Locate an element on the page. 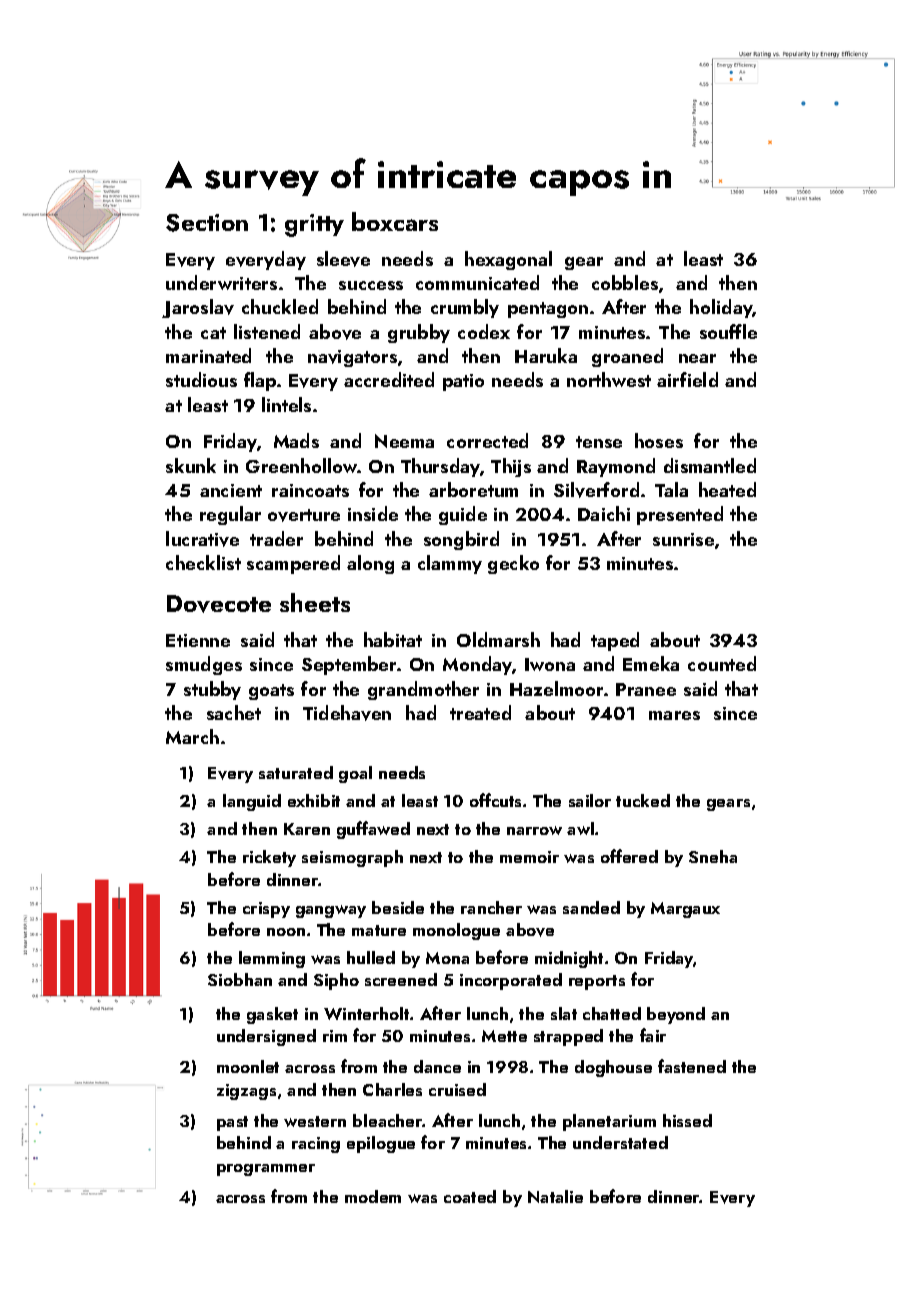  boxcars is located at coordinates (395, 221).
